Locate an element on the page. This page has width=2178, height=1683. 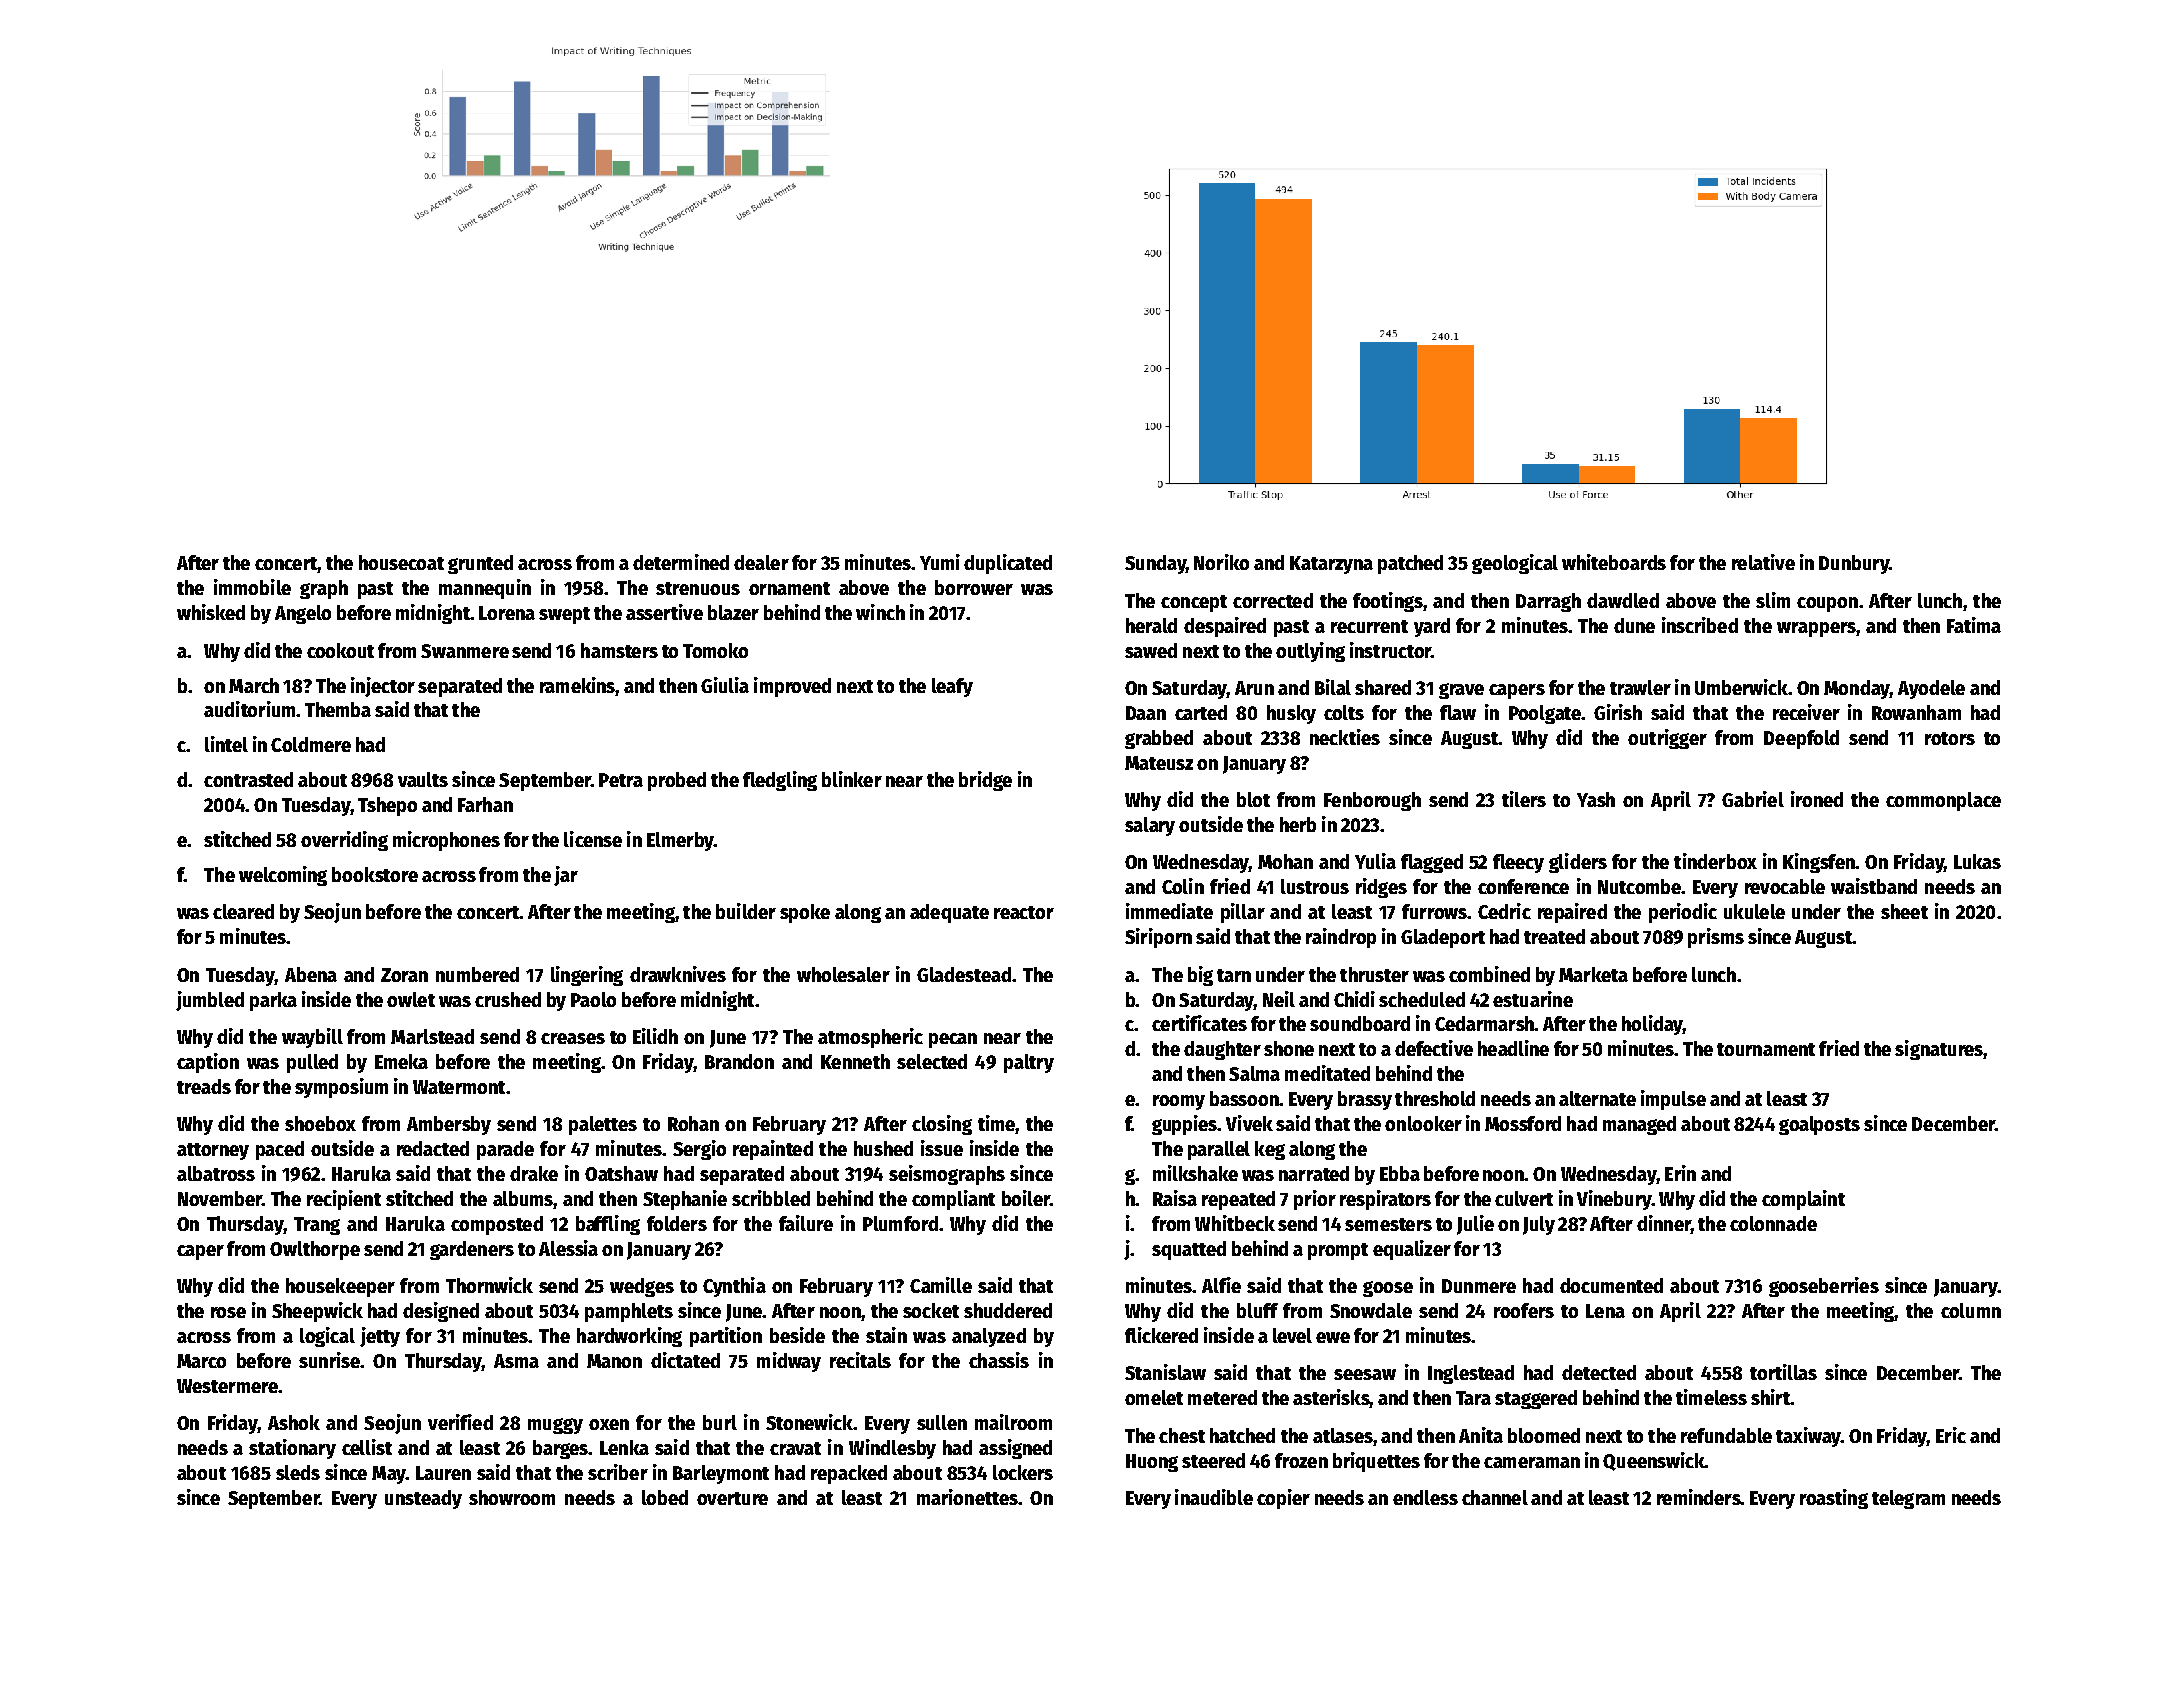
herb is located at coordinates (1298, 824).
